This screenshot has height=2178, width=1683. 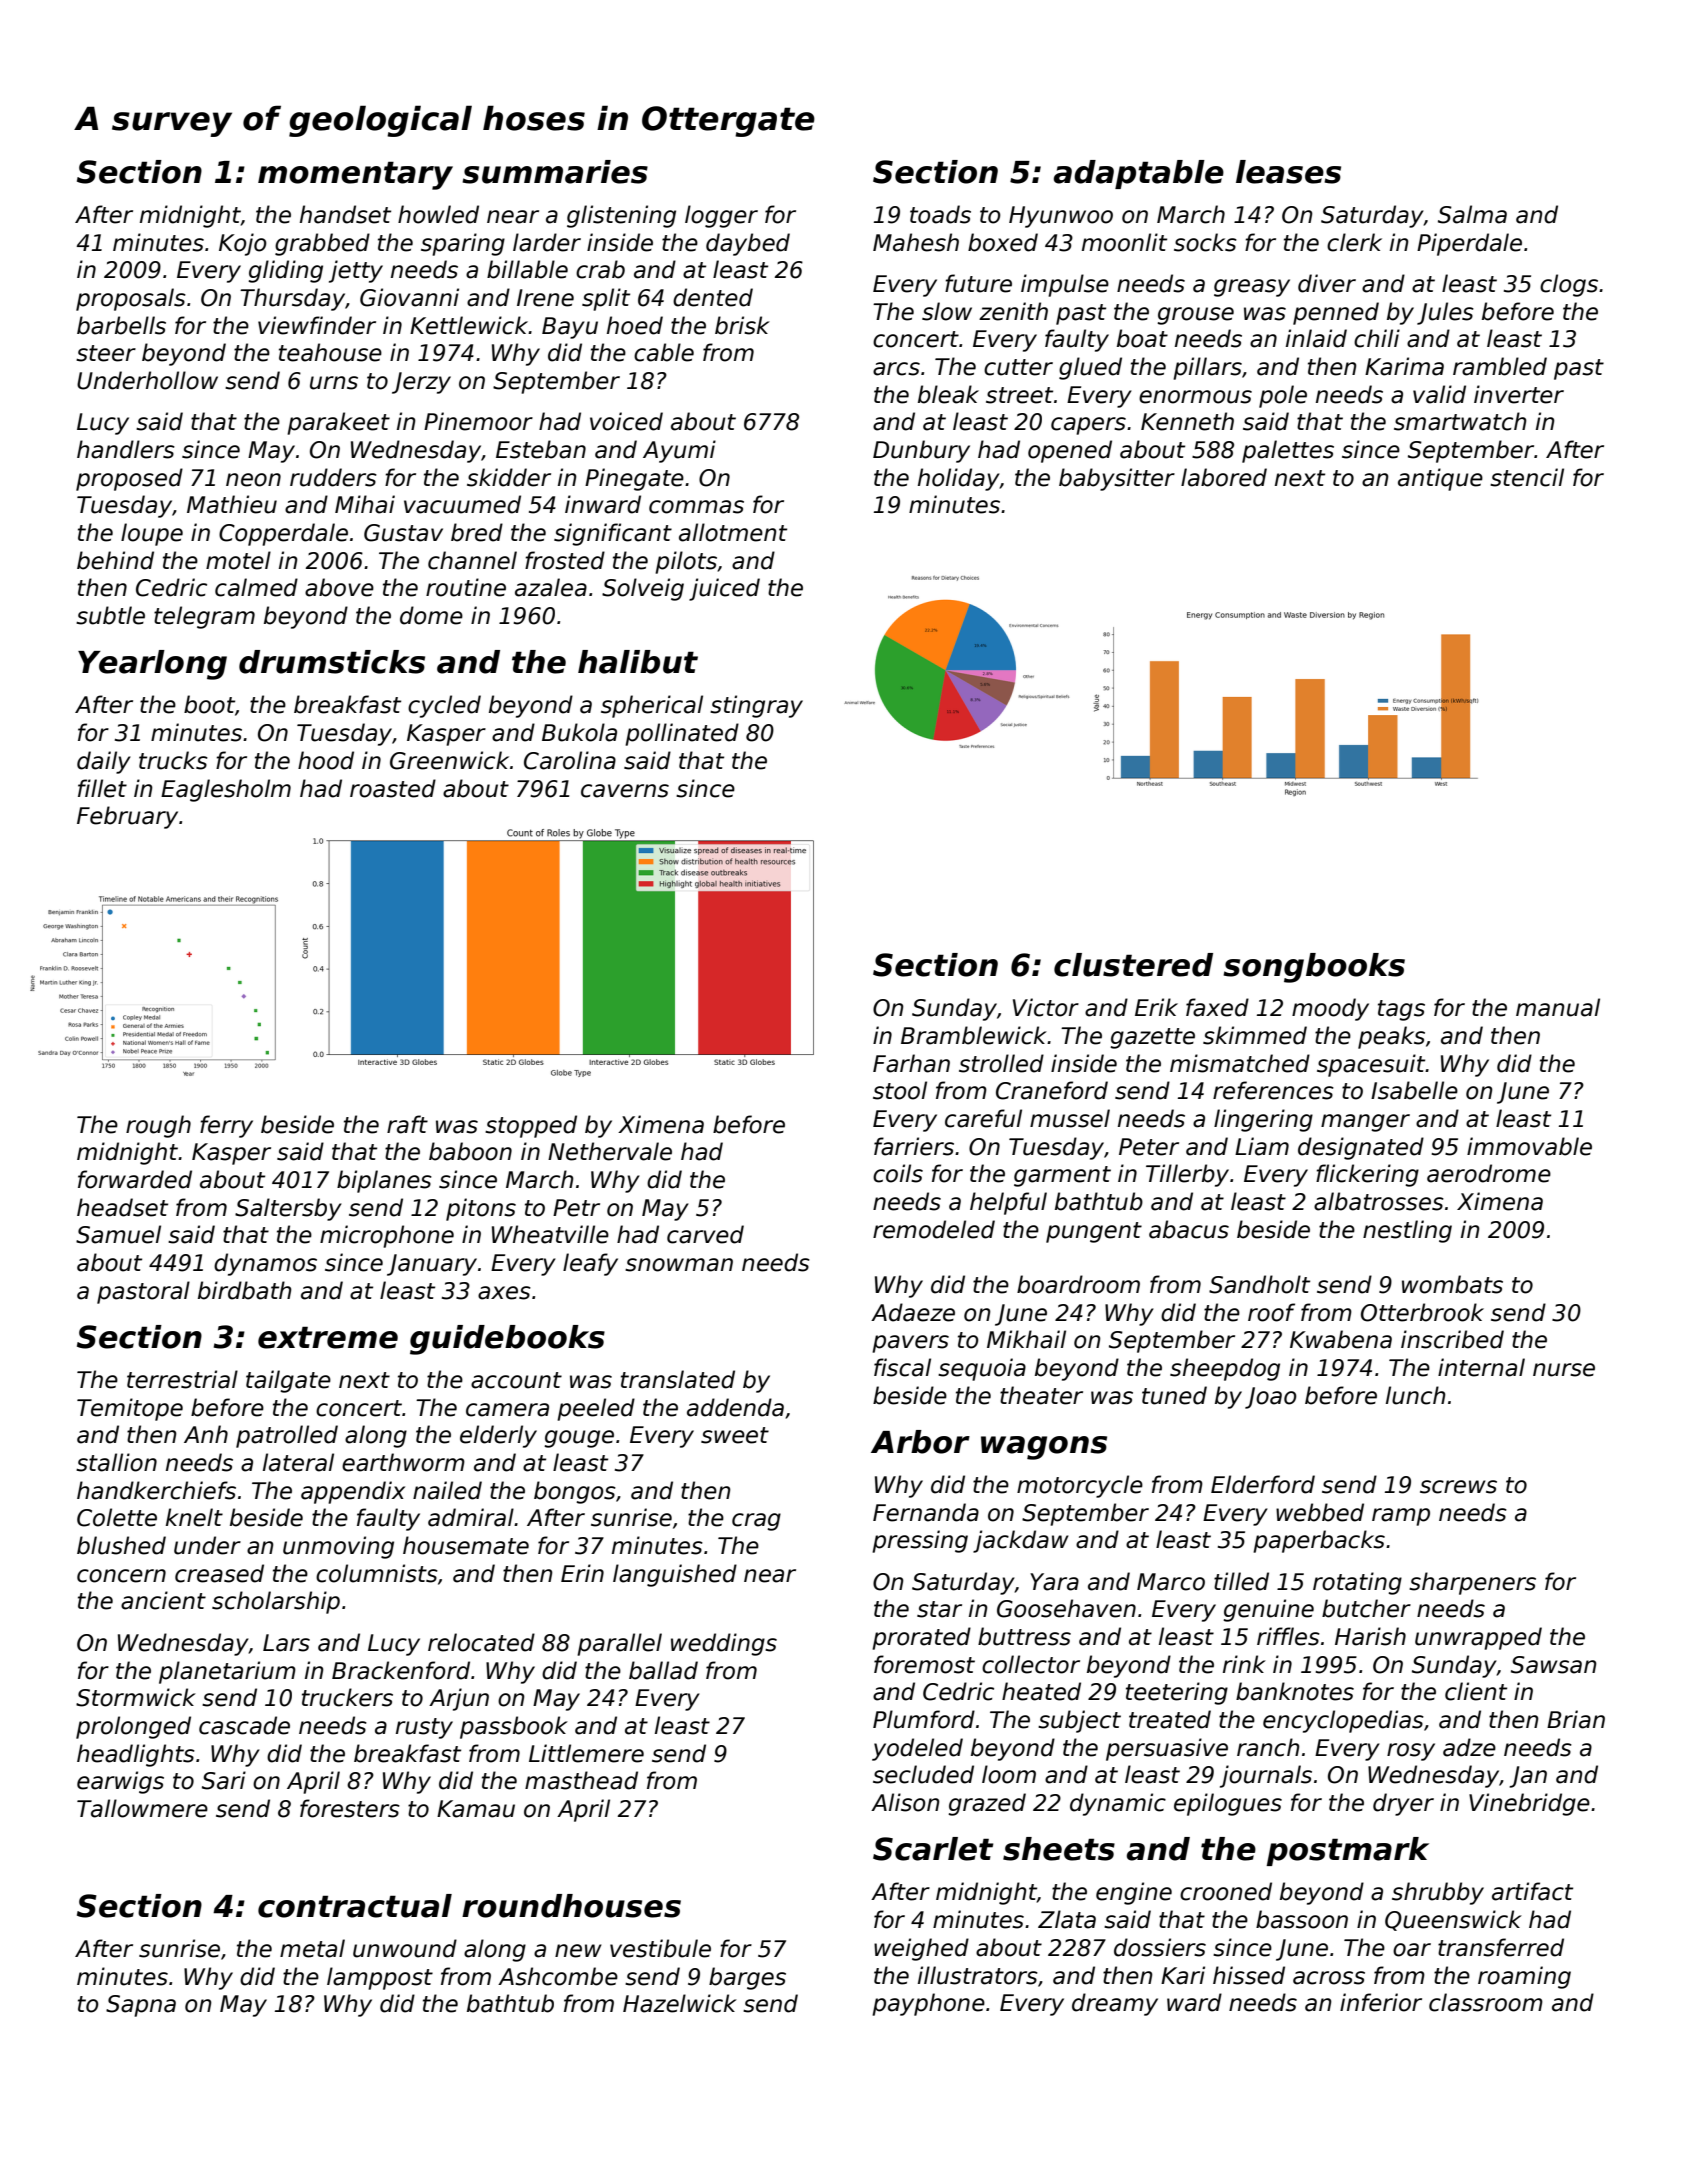 I want to click on rudders, so click(x=333, y=477).
